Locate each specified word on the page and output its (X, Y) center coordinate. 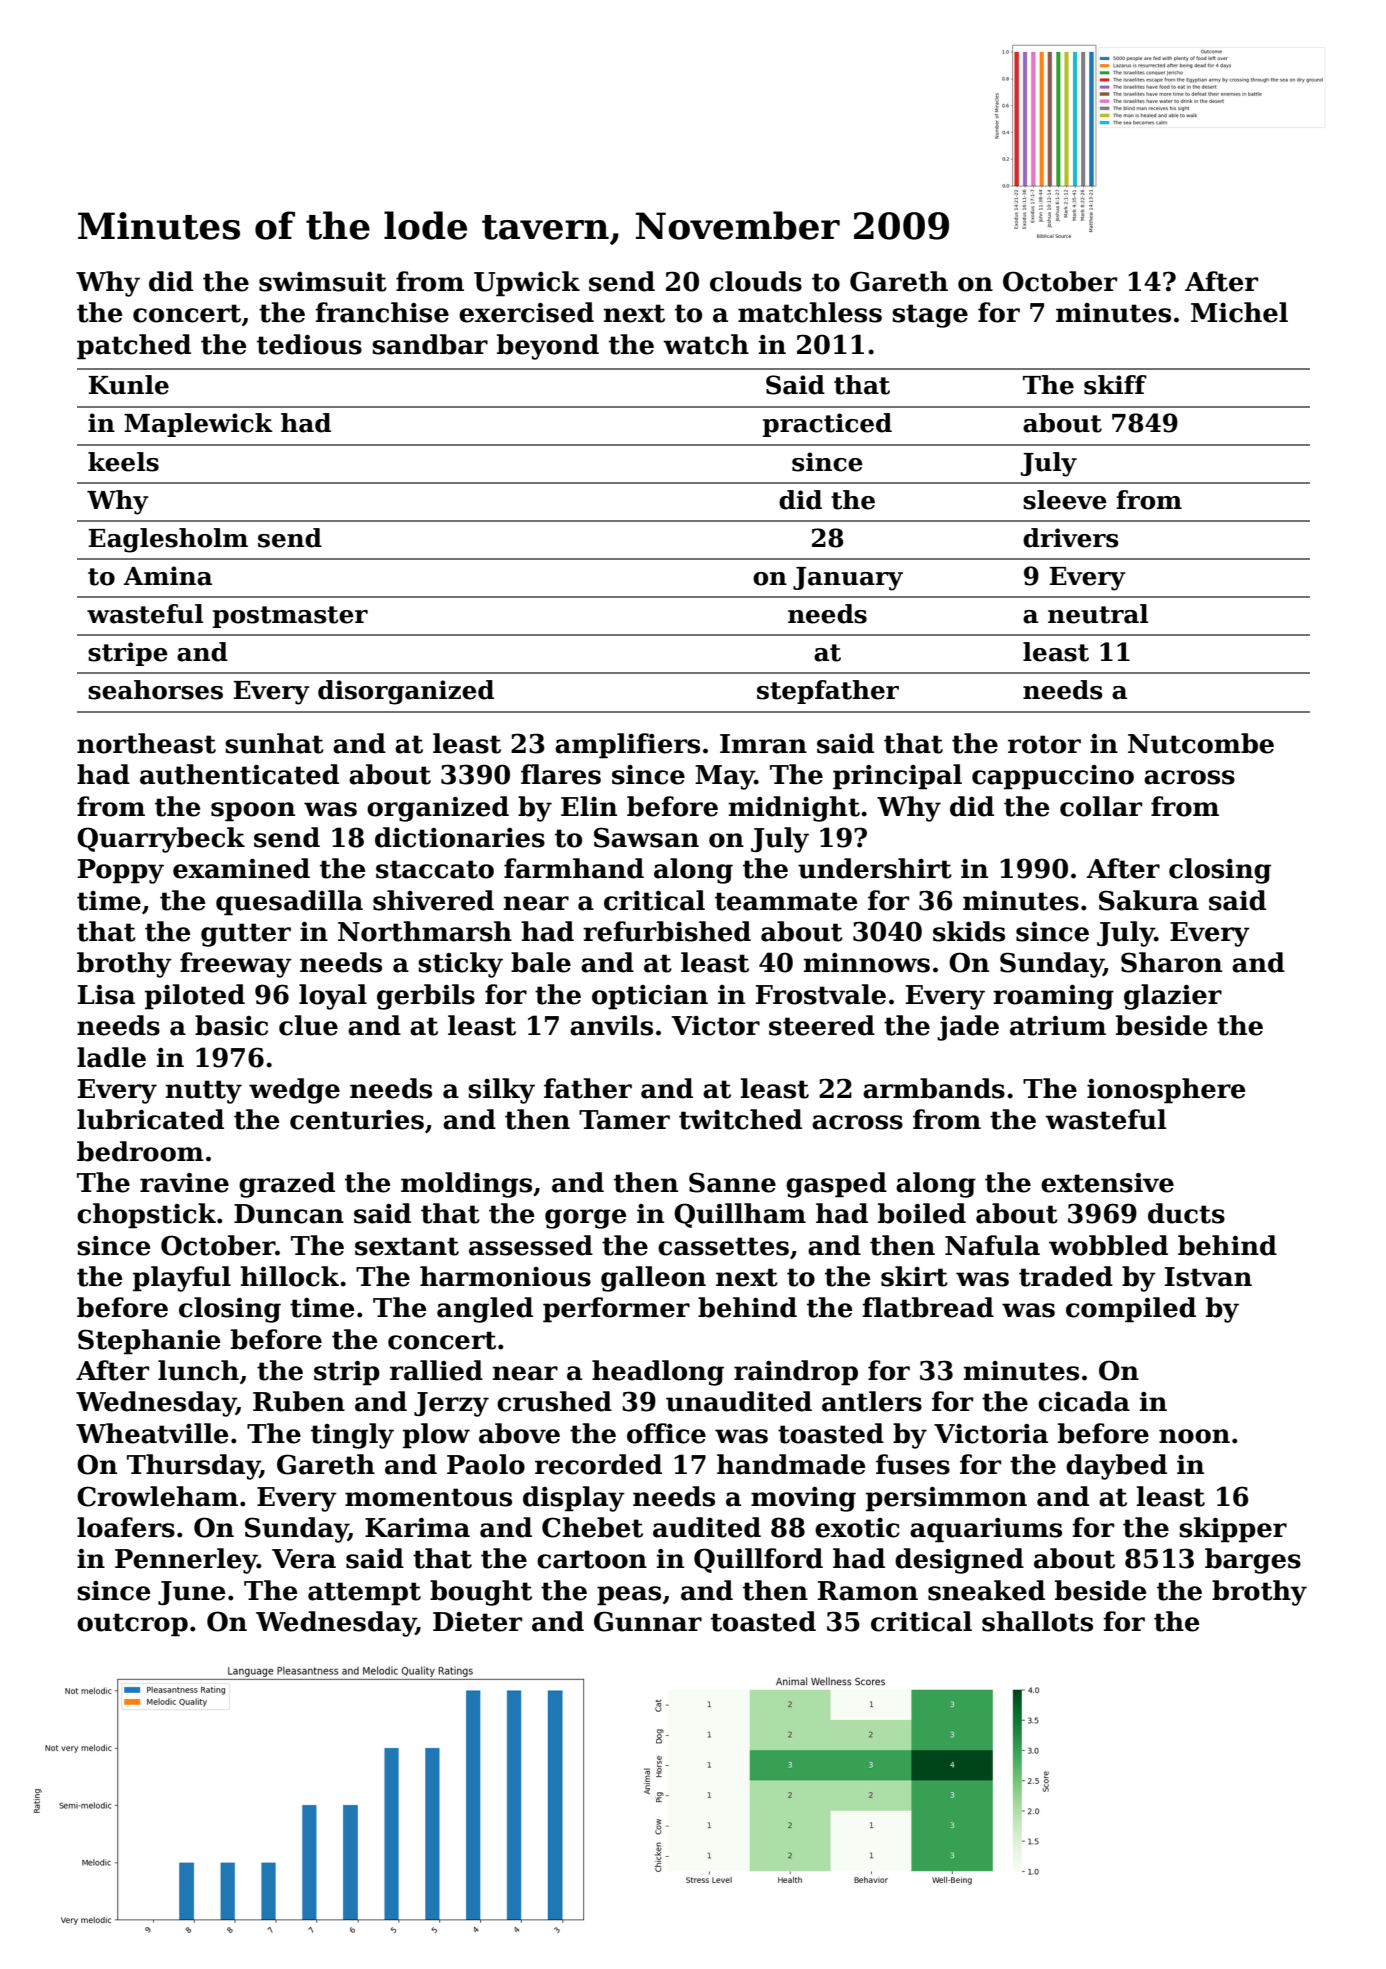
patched (134, 347)
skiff (1115, 385)
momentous (428, 1497)
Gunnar (648, 1621)
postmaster (290, 617)
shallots (1037, 1621)
